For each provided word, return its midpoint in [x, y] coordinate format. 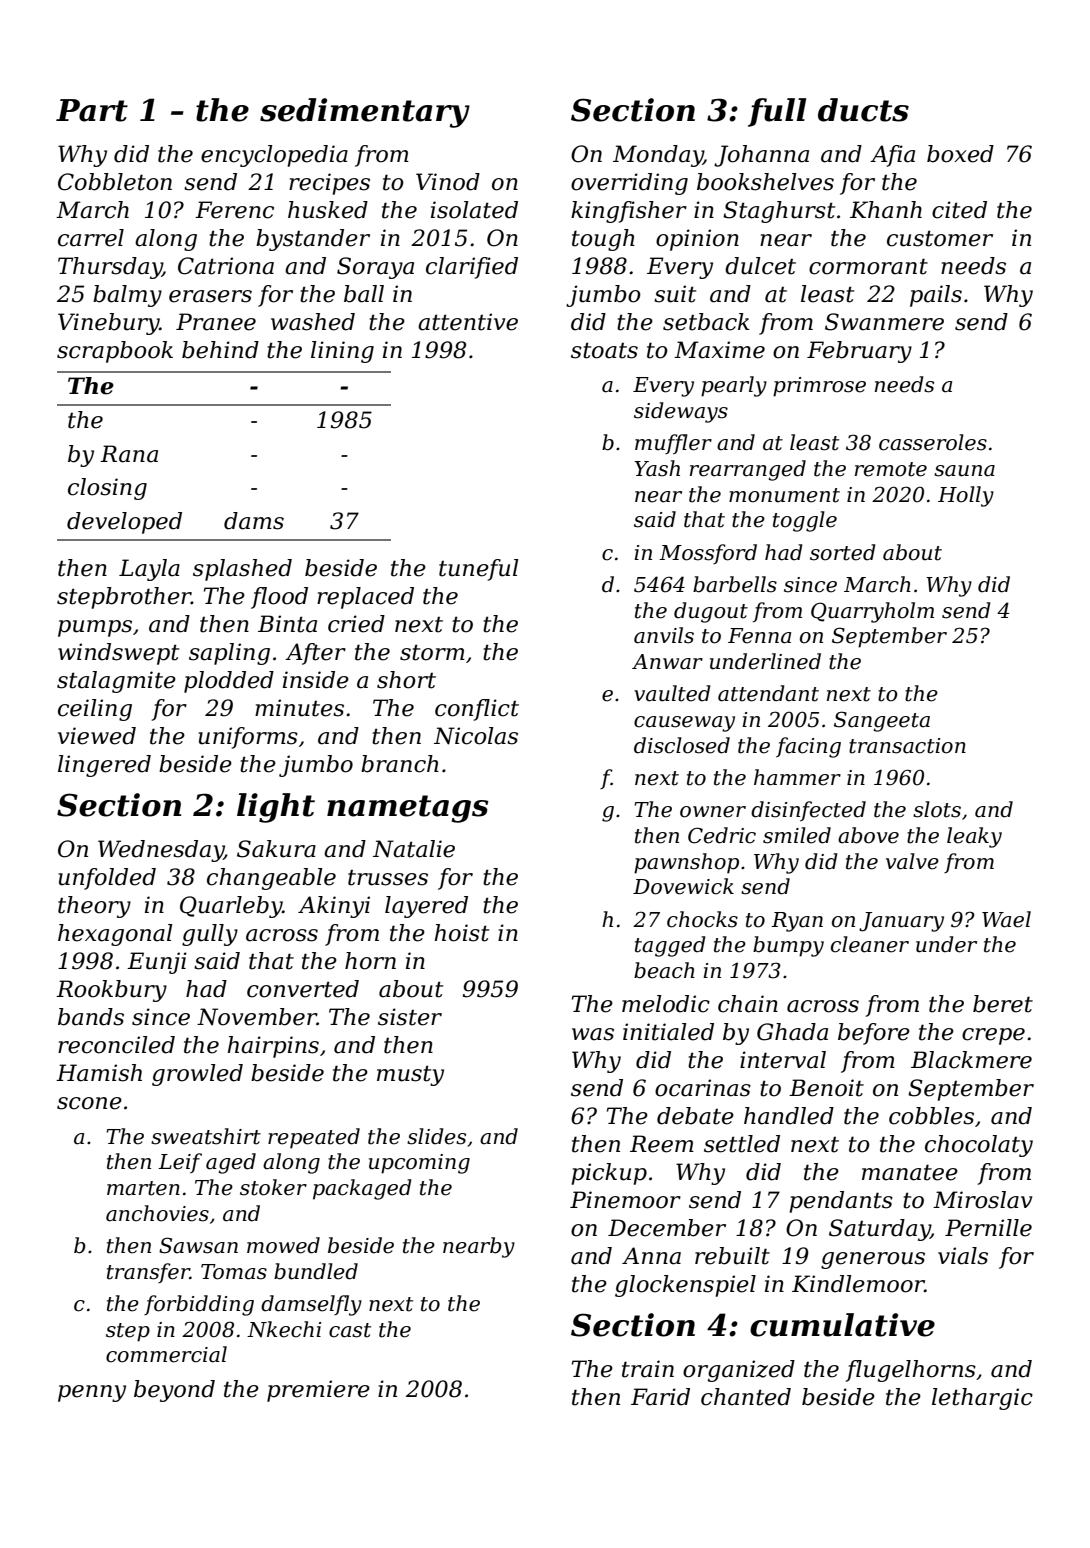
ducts [863, 110]
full [777, 112]
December [667, 1228]
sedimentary [365, 113]
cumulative [842, 1325]
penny [92, 1393]
